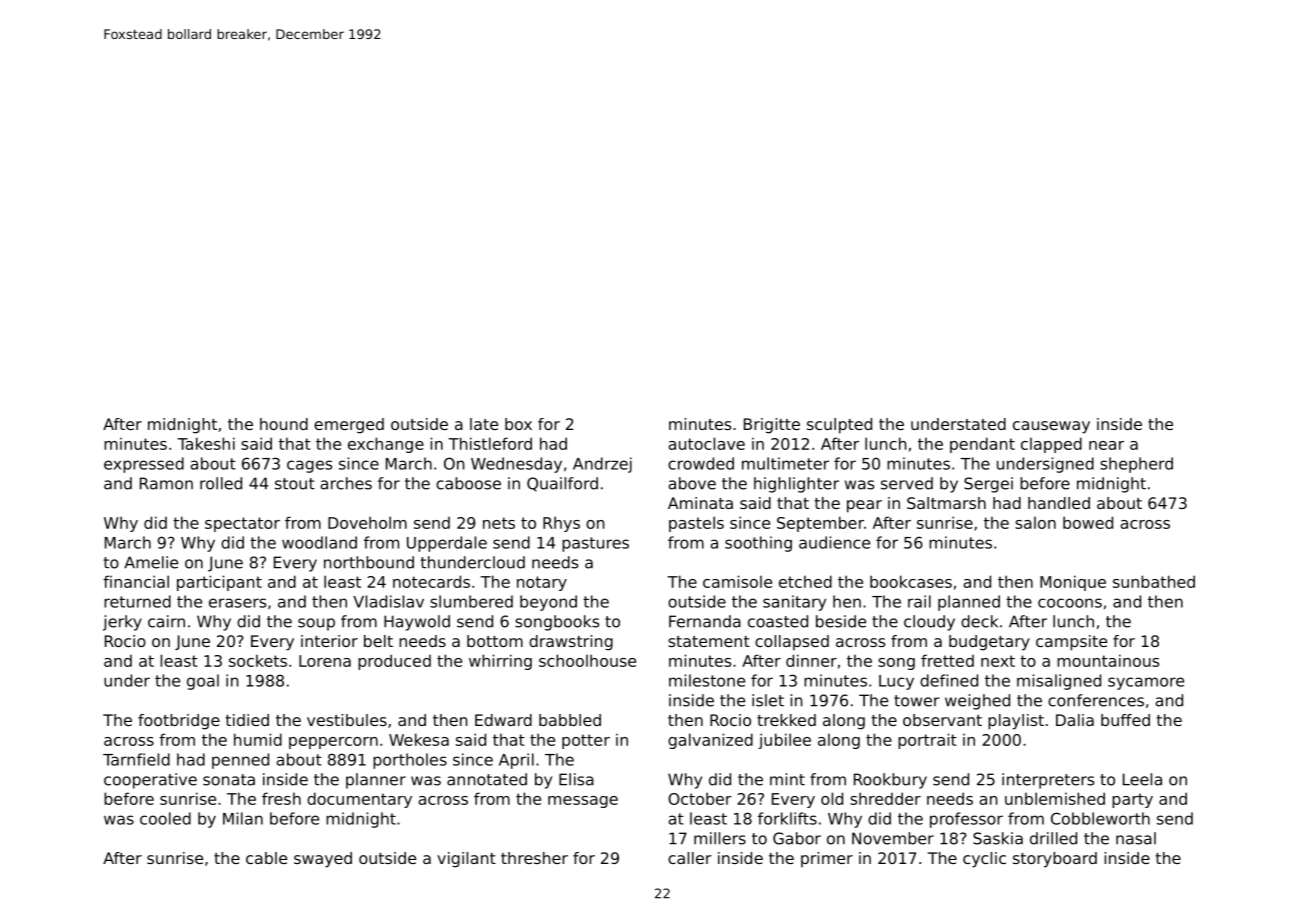  Describe the element at coordinates (166, 483) in the image. I see `Ramon` at that location.
